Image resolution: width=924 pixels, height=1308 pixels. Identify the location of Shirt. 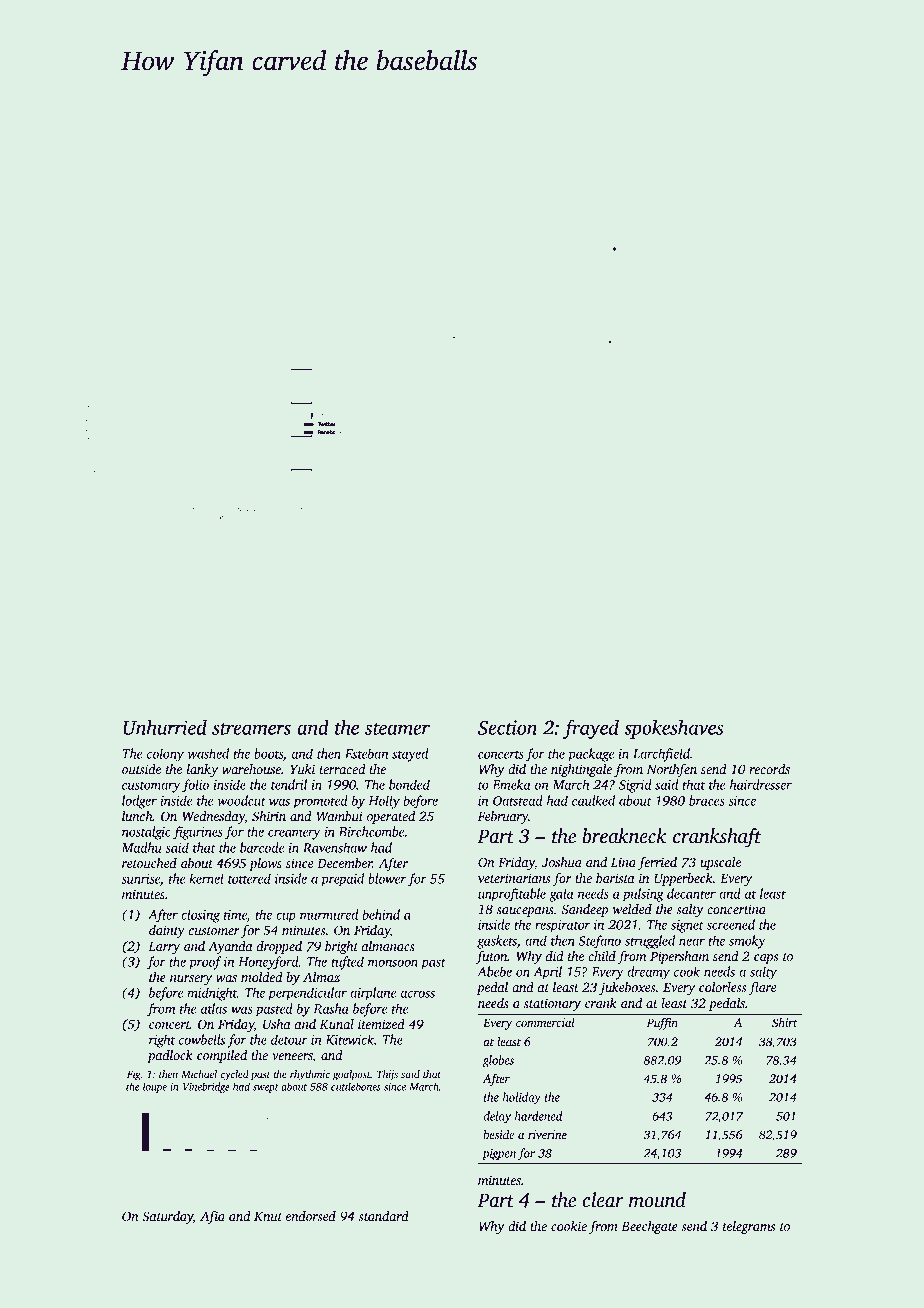
(784, 1022).
